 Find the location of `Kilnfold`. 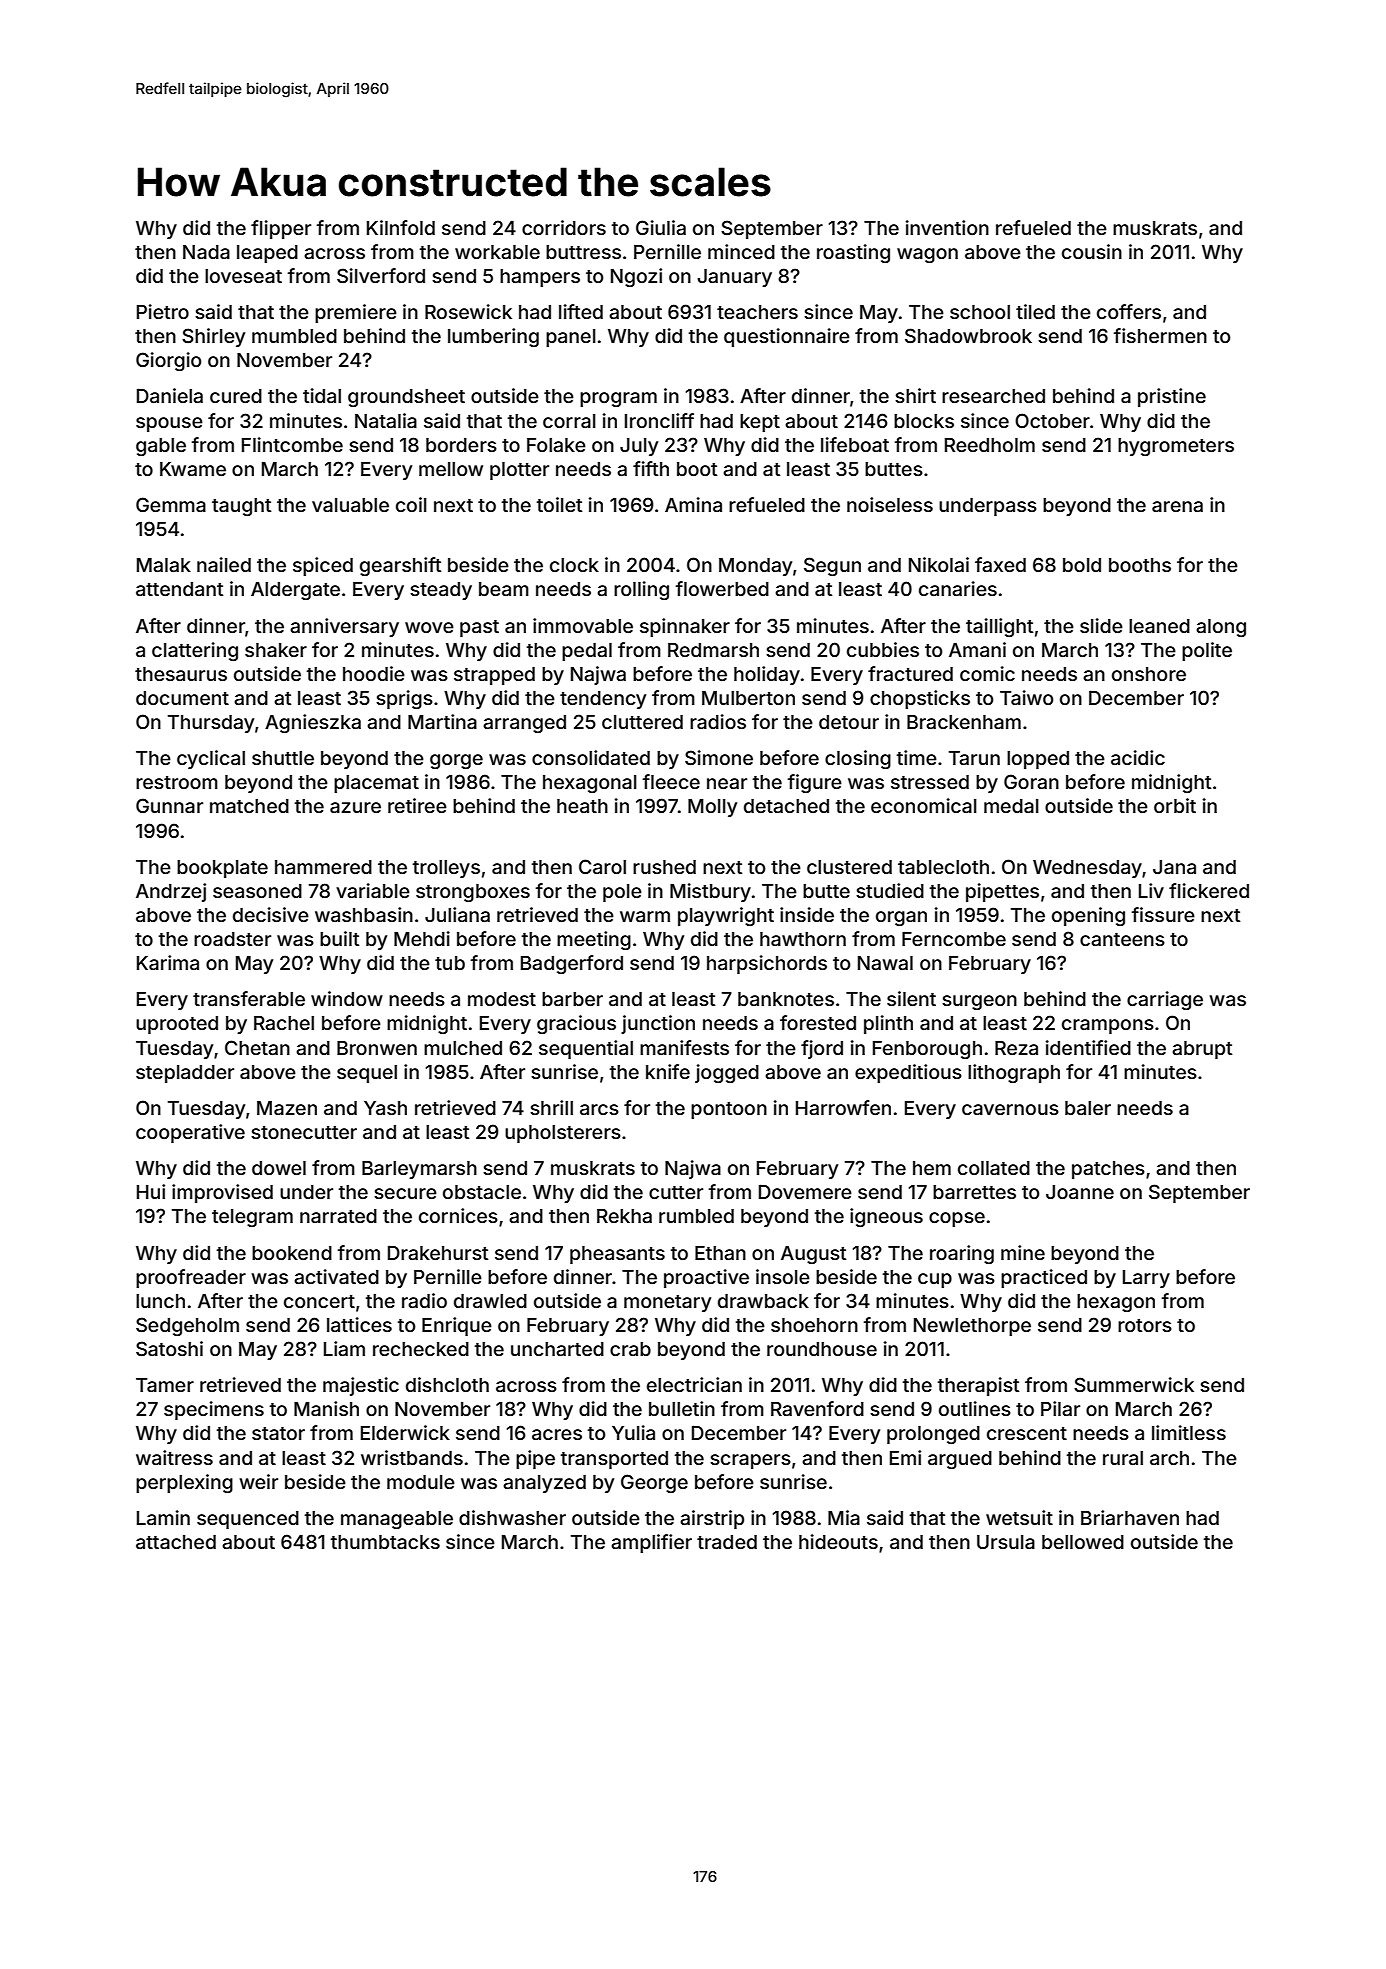

Kilnfold is located at coordinates (401, 227).
